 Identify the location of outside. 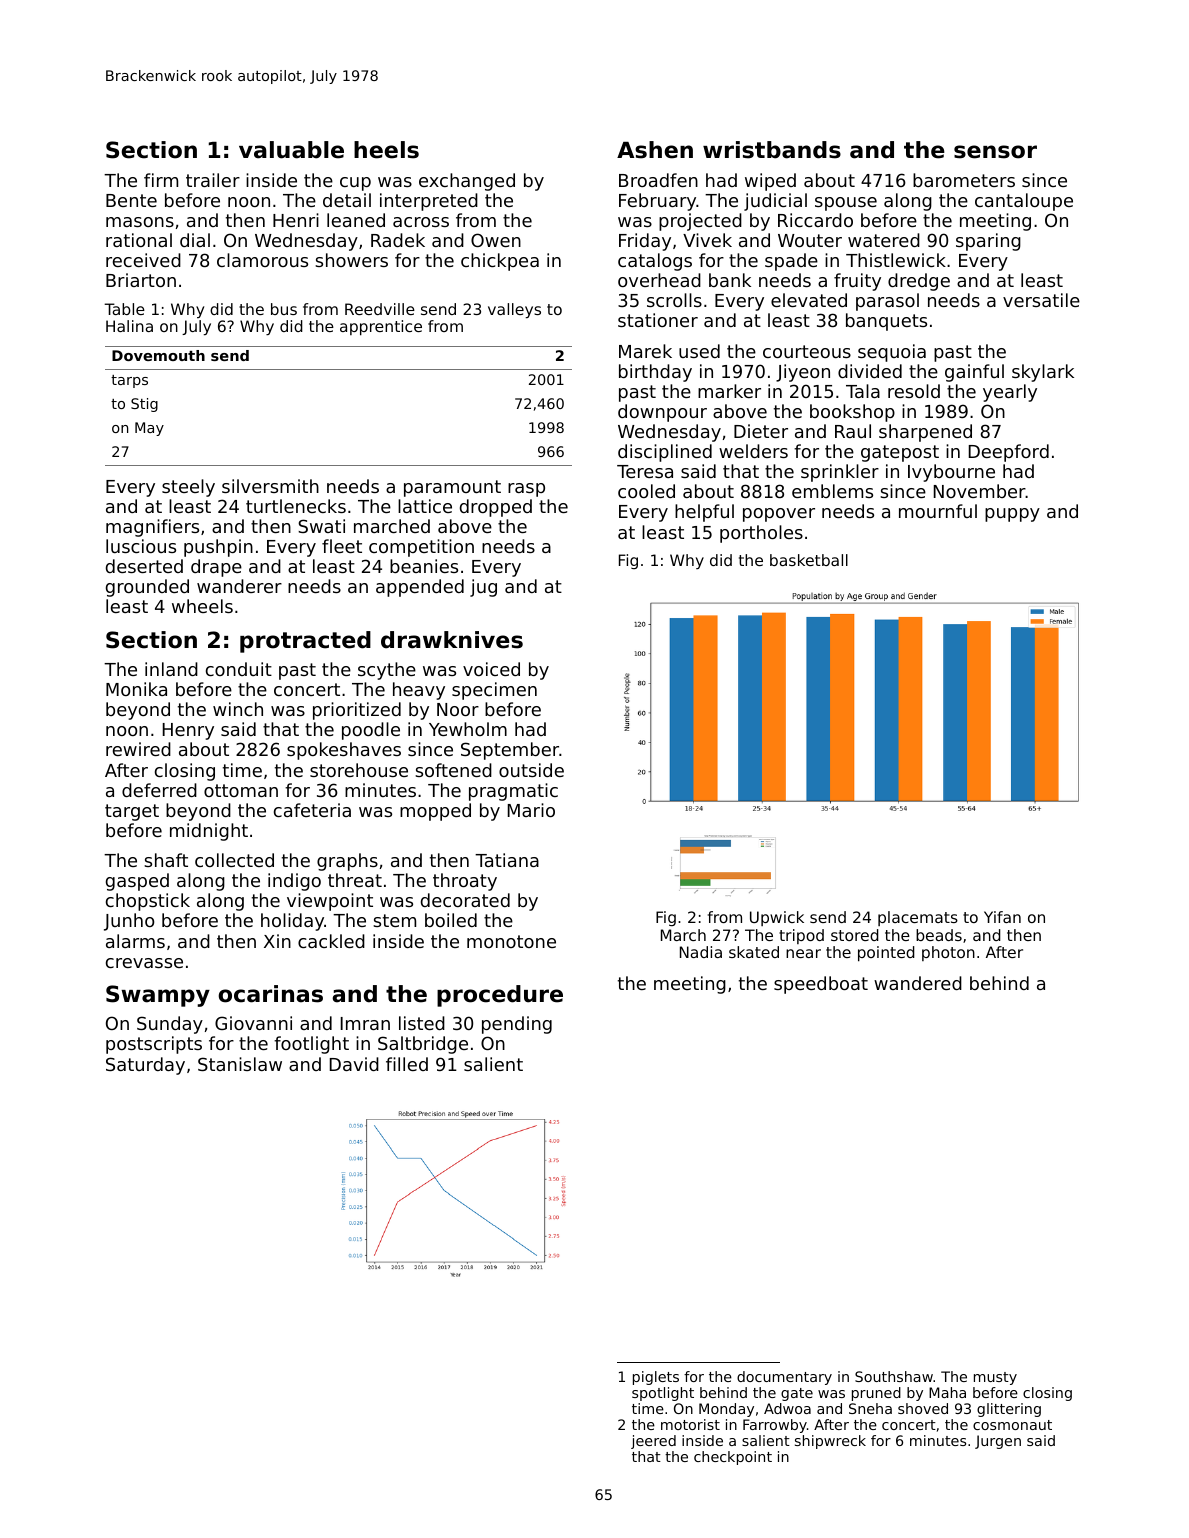
(531, 770).
